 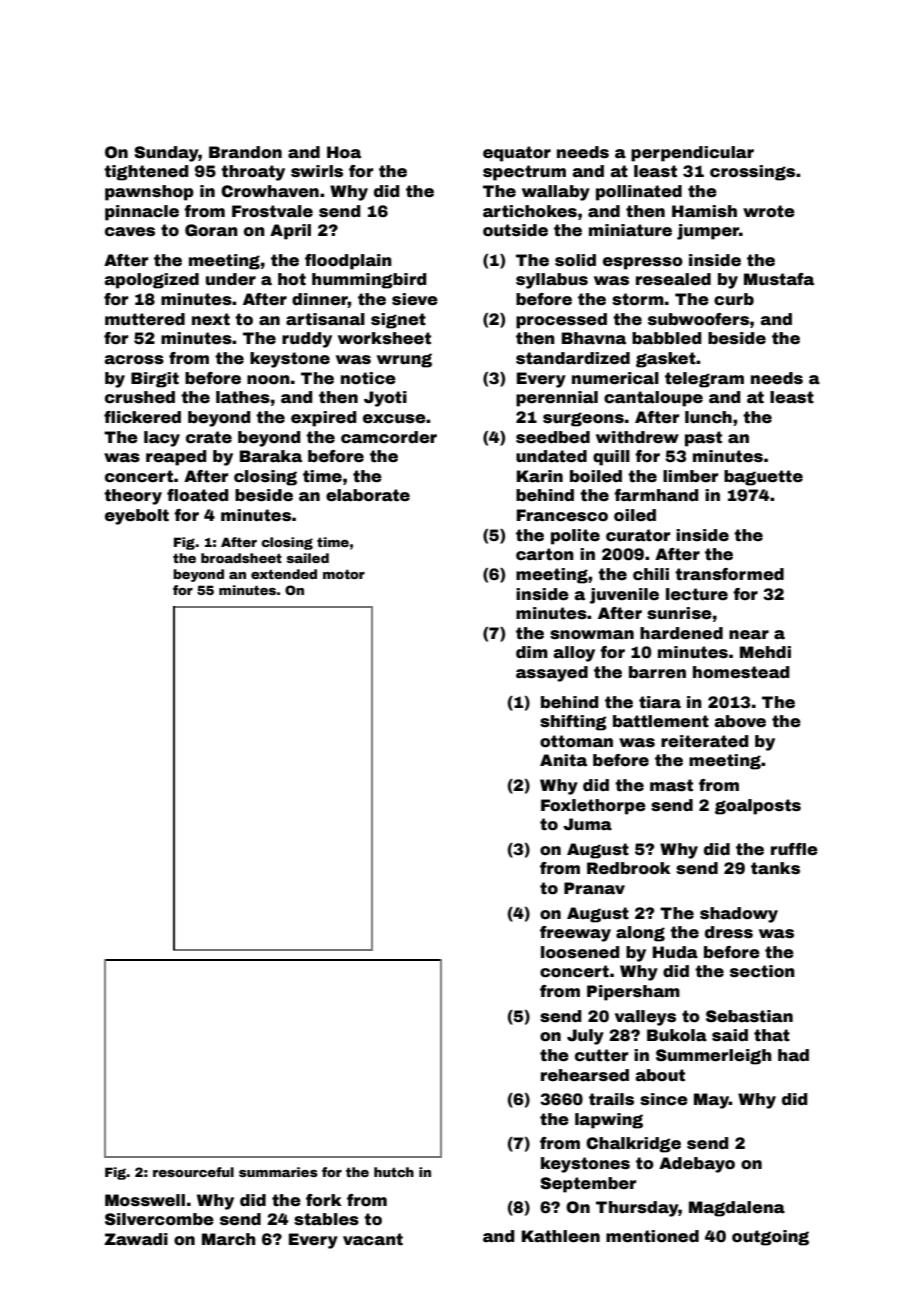 I want to click on processed, so click(x=561, y=321).
